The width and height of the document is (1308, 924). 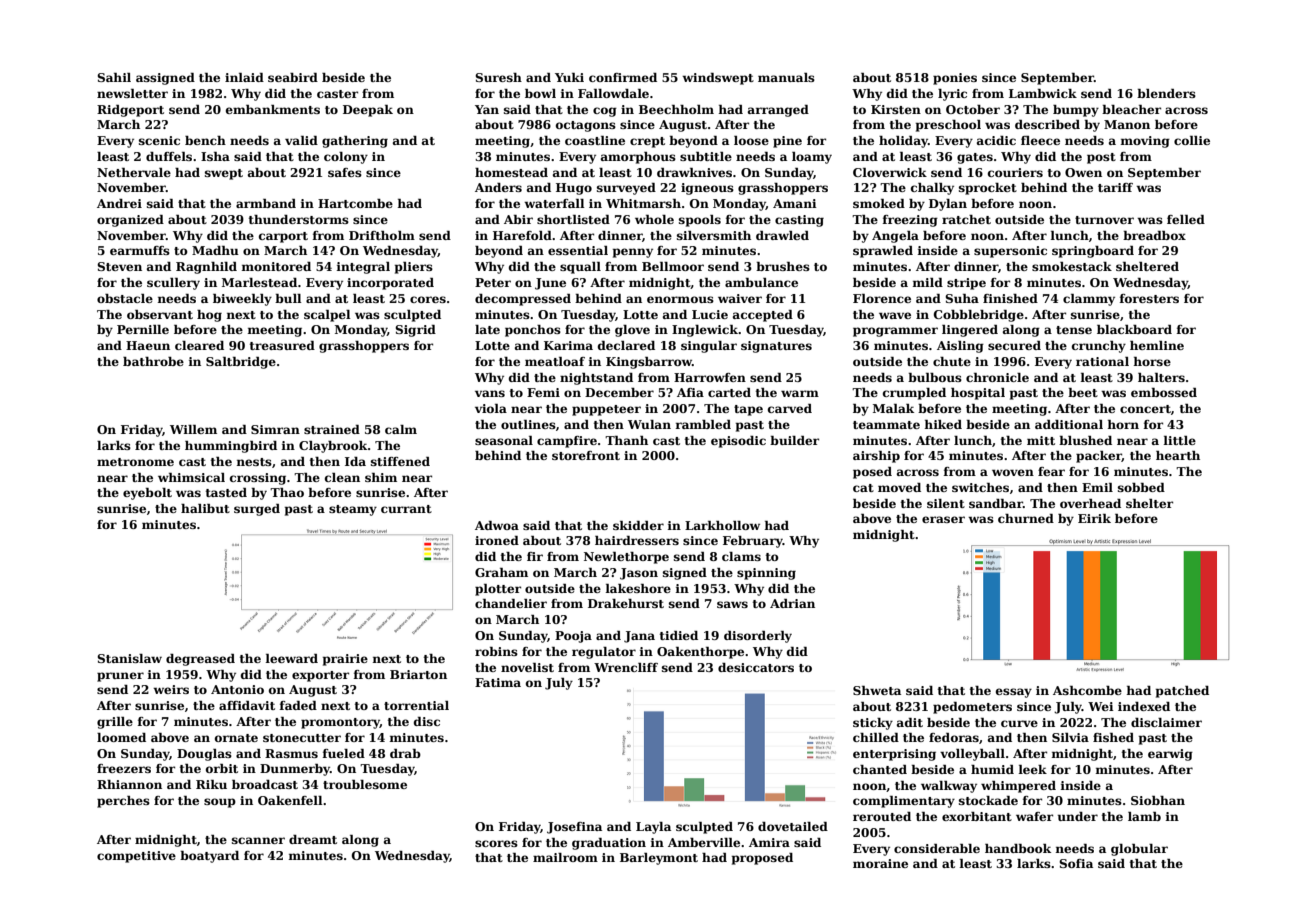 I want to click on mitt, so click(x=1041, y=440).
